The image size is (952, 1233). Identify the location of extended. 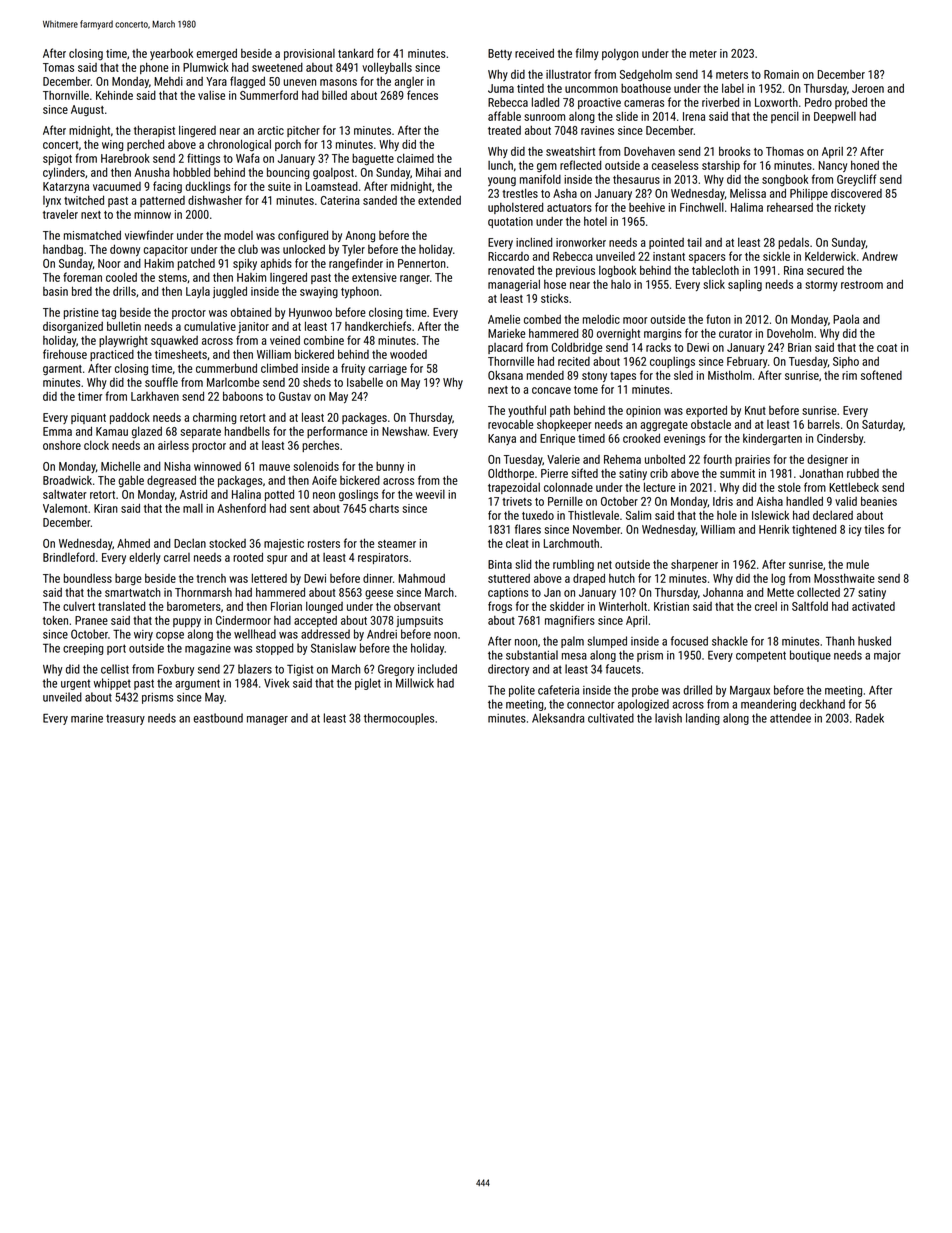
(439, 200).
